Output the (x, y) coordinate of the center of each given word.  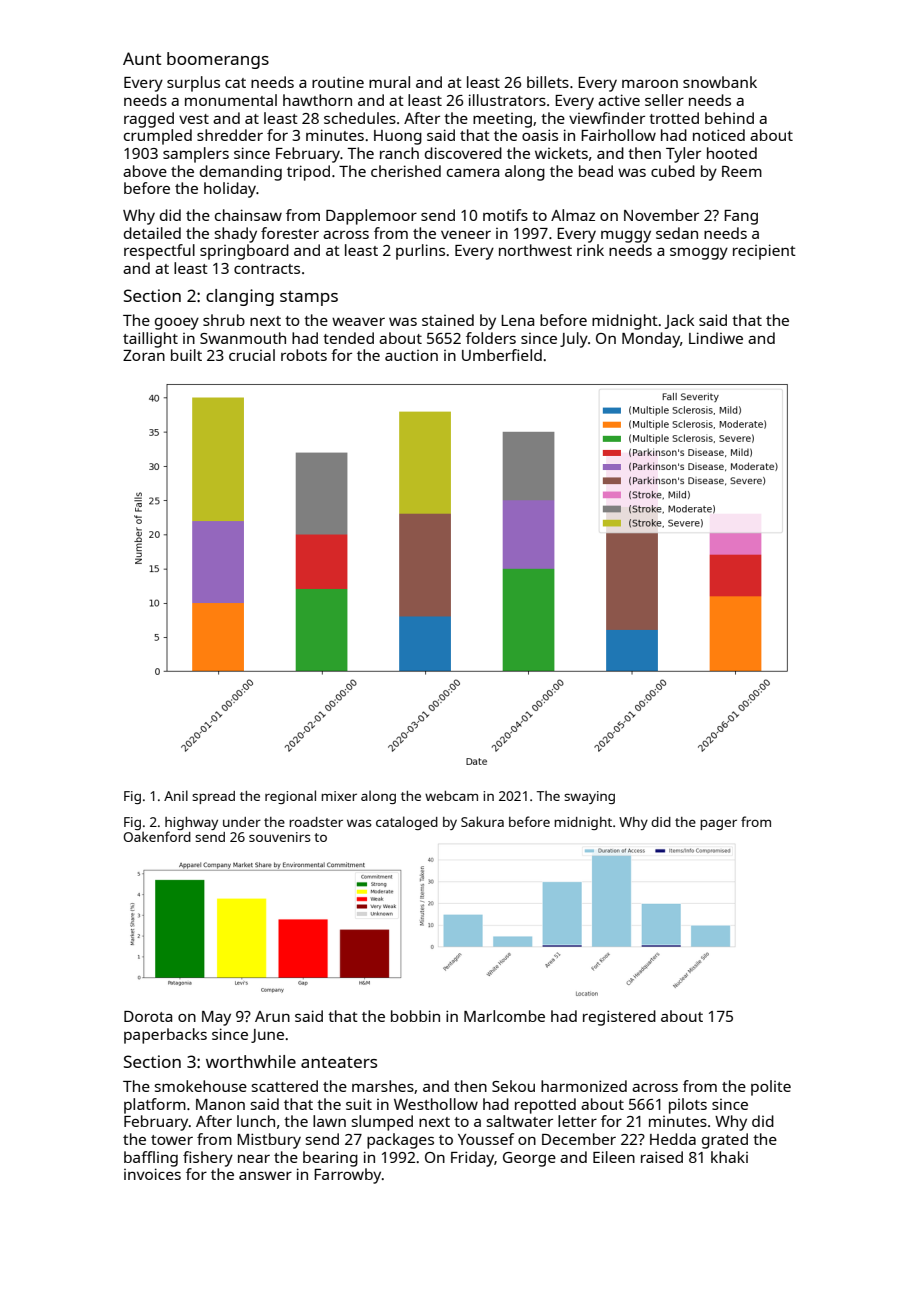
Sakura (482, 821)
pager (718, 824)
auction (411, 355)
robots (304, 355)
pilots (688, 1106)
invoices (152, 1174)
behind (729, 118)
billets (548, 82)
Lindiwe (716, 338)
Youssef (486, 1139)
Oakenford (157, 836)
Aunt (142, 58)
